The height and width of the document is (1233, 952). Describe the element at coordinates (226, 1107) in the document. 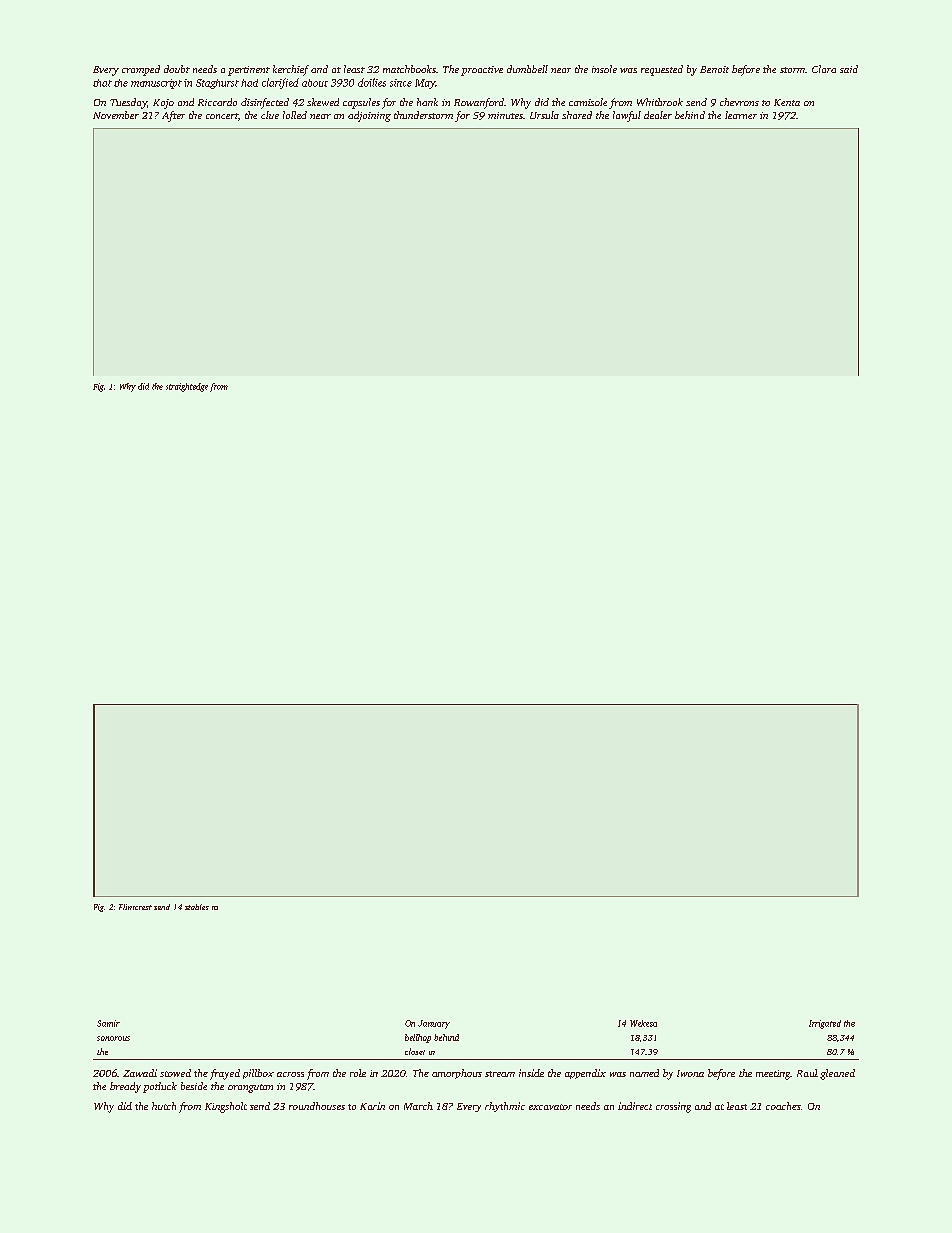

I see `Kingsholt` at that location.
